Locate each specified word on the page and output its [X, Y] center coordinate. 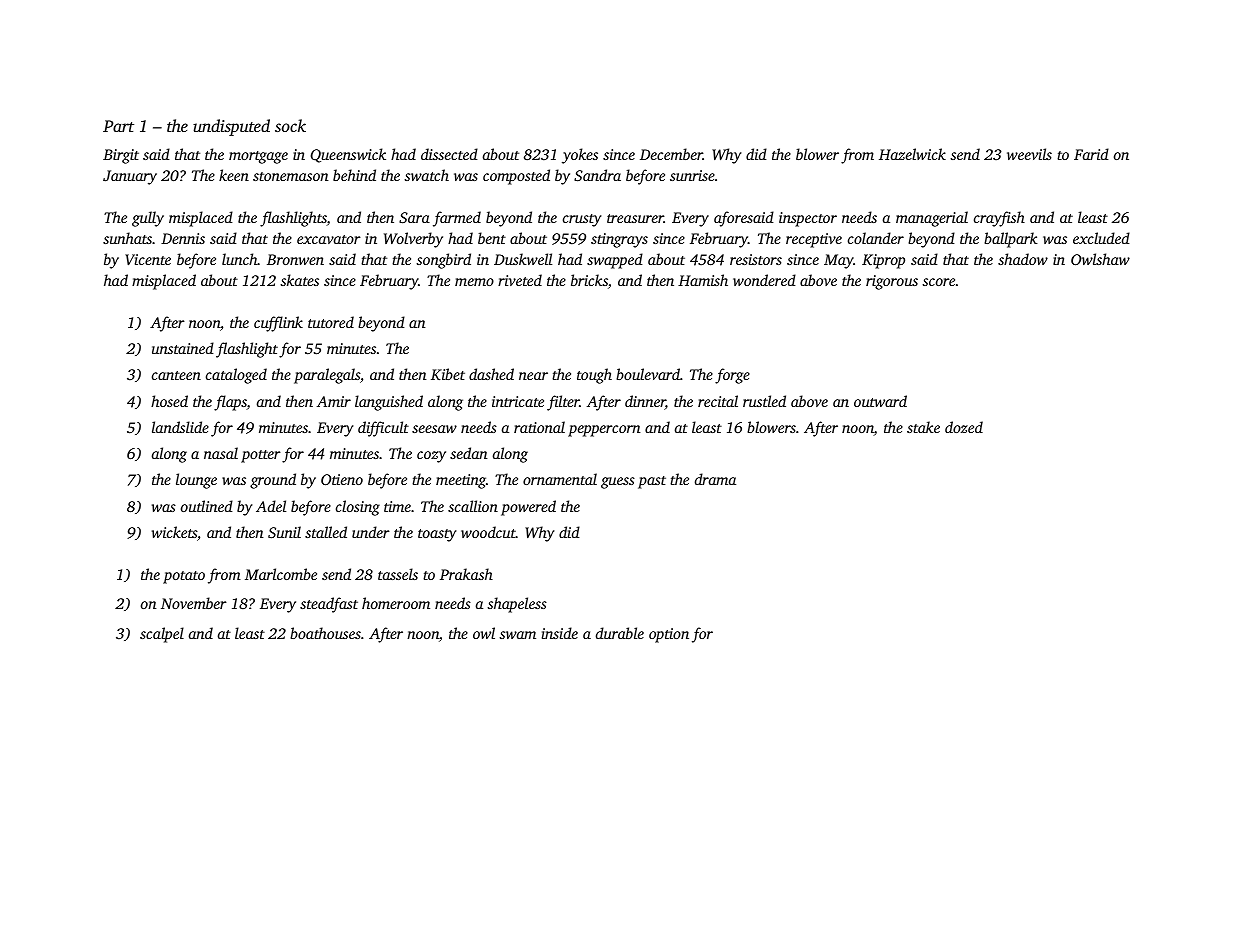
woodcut [488, 532]
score [939, 282]
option [669, 635]
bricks [589, 280]
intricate [518, 401]
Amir [334, 401]
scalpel [162, 635]
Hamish [703, 280]
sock [290, 125]
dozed [964, 427]
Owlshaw [1100, 259]
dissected [449, 154]
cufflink [278, 324]
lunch [240, 259]
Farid [1091, 154]
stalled [326, 532]
